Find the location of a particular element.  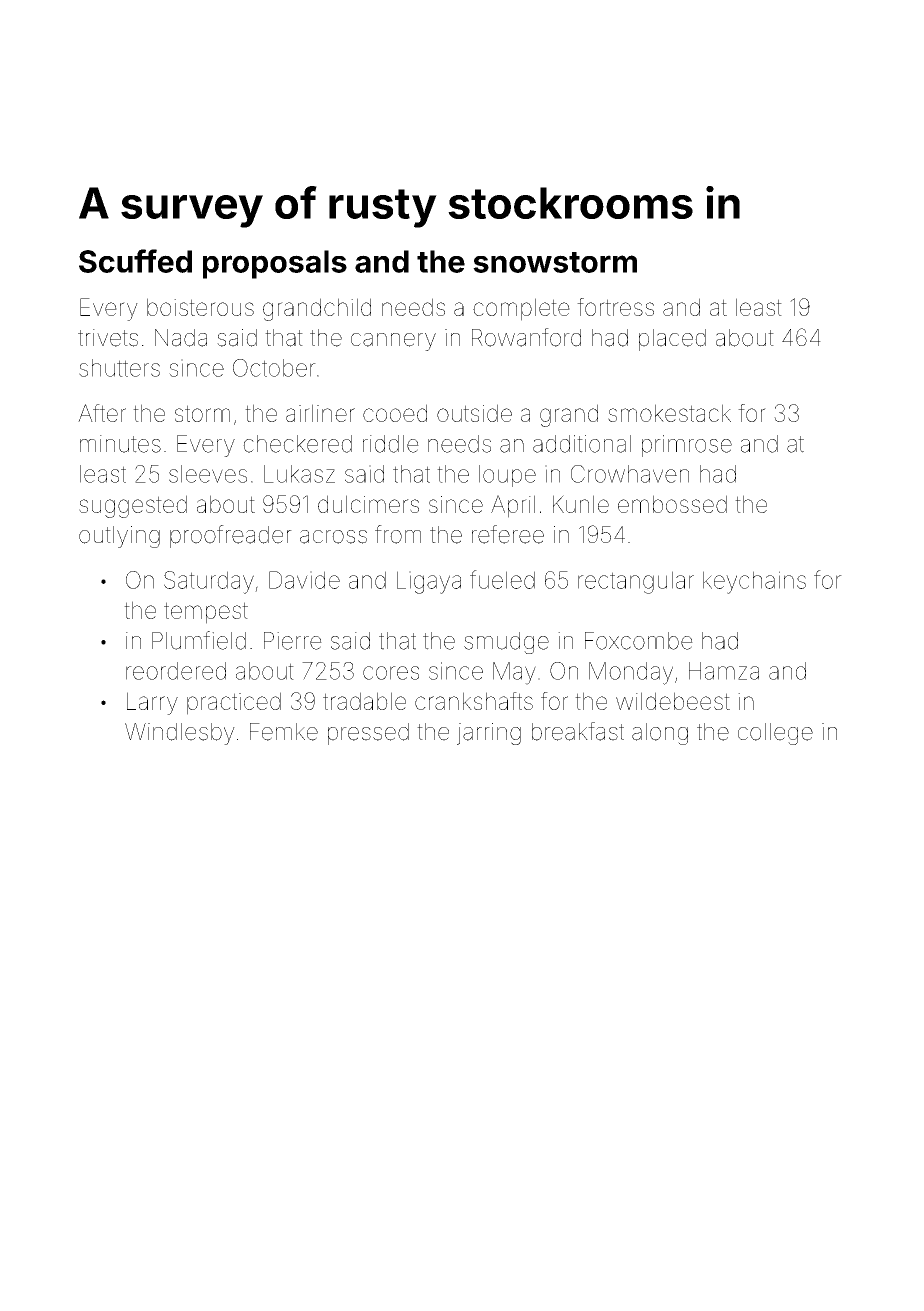

Scuffed is located at coordinates (135, 261).
